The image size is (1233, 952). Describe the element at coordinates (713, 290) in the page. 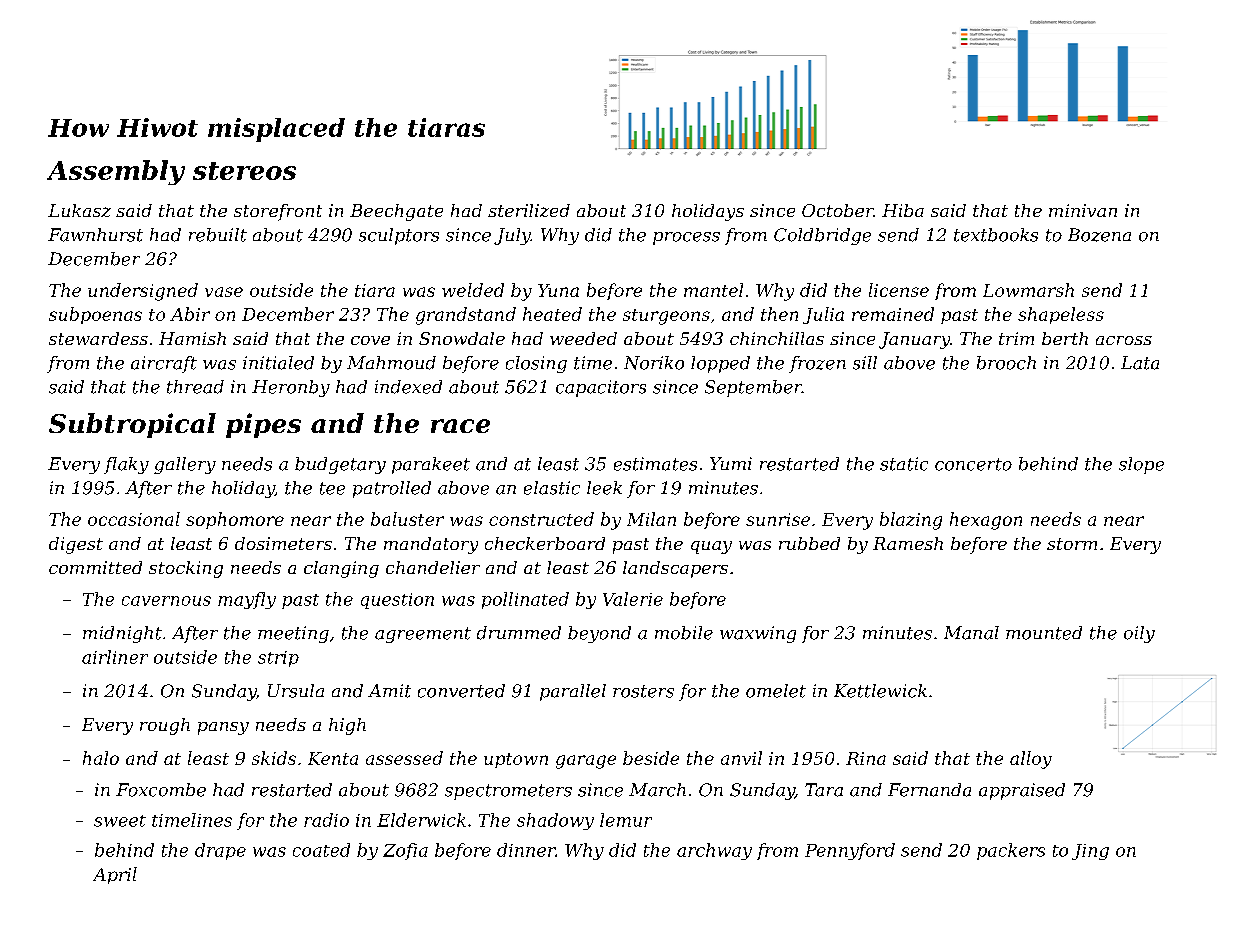

I see `mantel` at that location.
